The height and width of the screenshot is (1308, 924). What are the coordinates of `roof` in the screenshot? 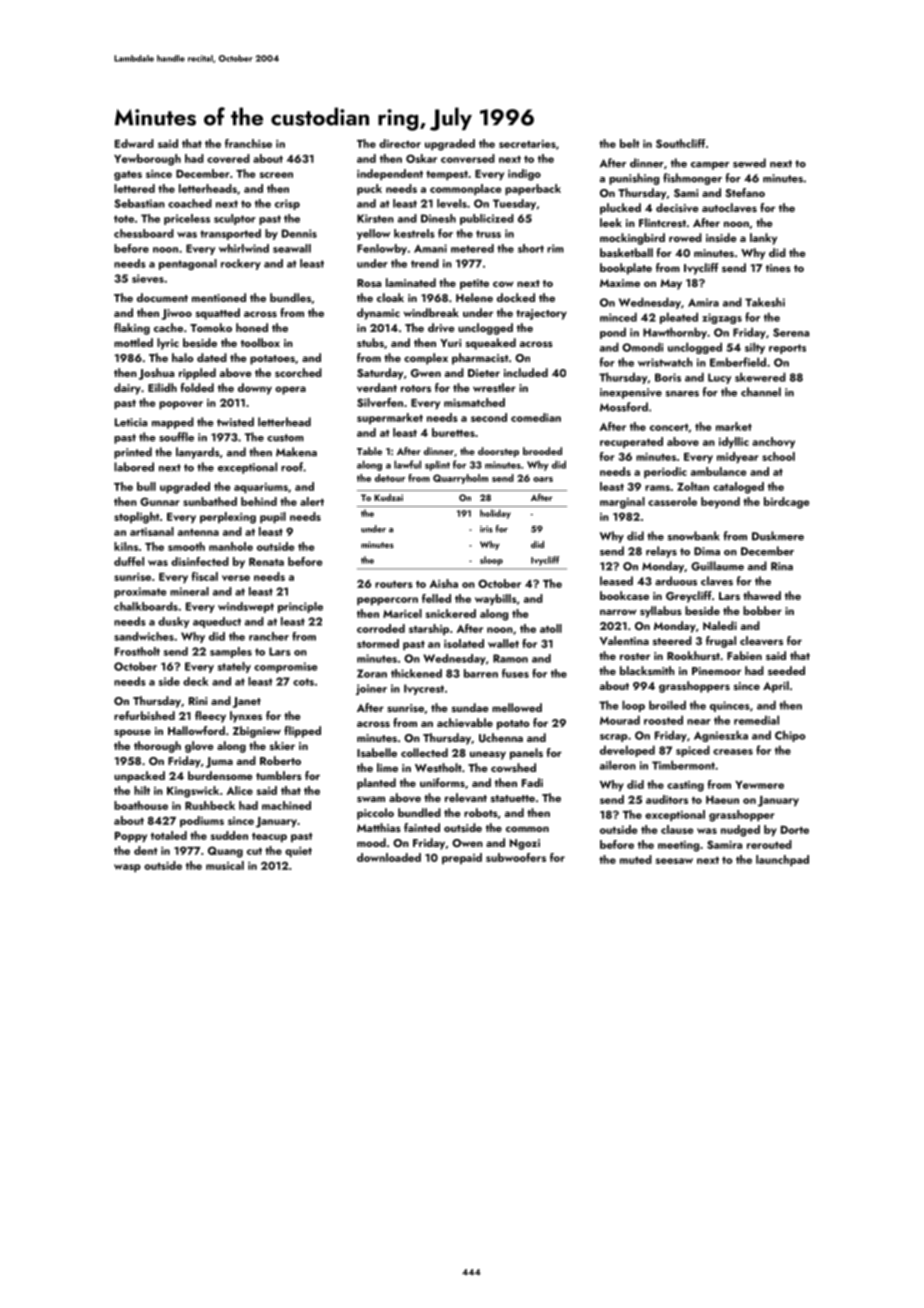 It's located at (292, 467).
